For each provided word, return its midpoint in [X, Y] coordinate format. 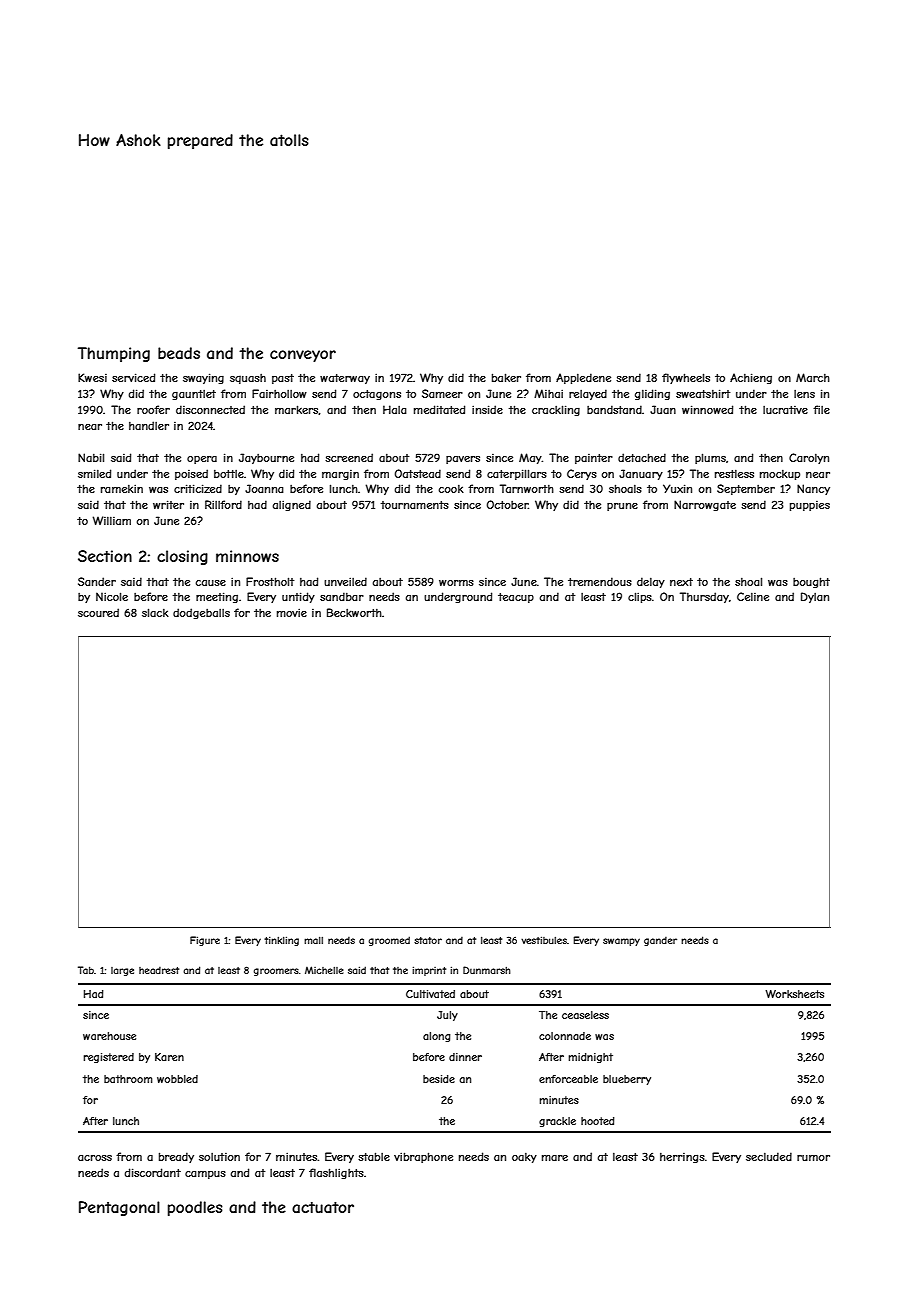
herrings [682, 1158]
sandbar [342, 596]
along [437, 1037]
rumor [813, 1158]
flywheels [686, 378]
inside [487, 409]
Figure [205, 941]
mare [555, 1158]
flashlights [336, 1173]
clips [640, 597]
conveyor [303, 356]
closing [182, 557]
